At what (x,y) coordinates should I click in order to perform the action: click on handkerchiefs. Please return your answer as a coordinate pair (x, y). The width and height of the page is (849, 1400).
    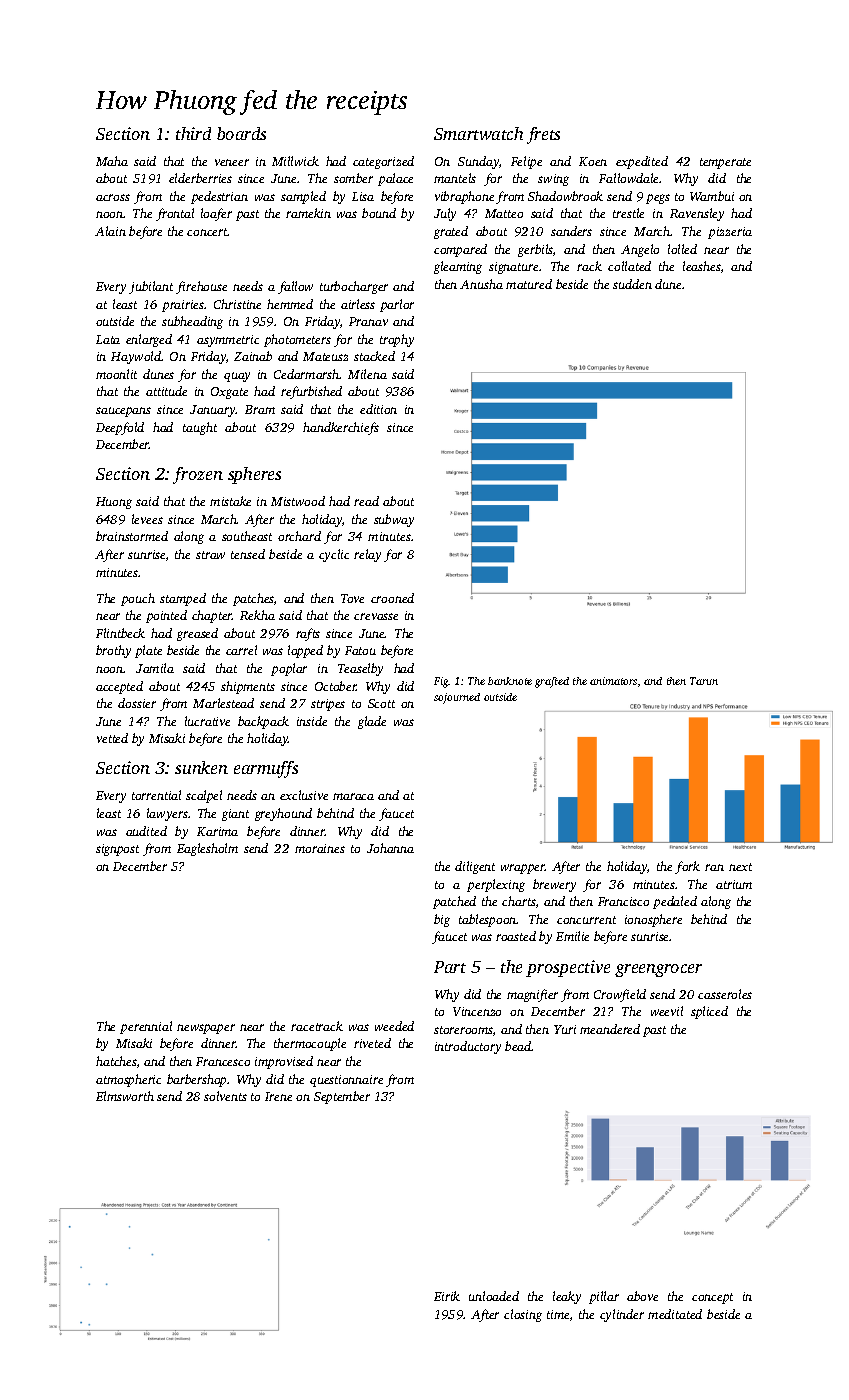
    Looking at the image, I should click on (341, 428).
